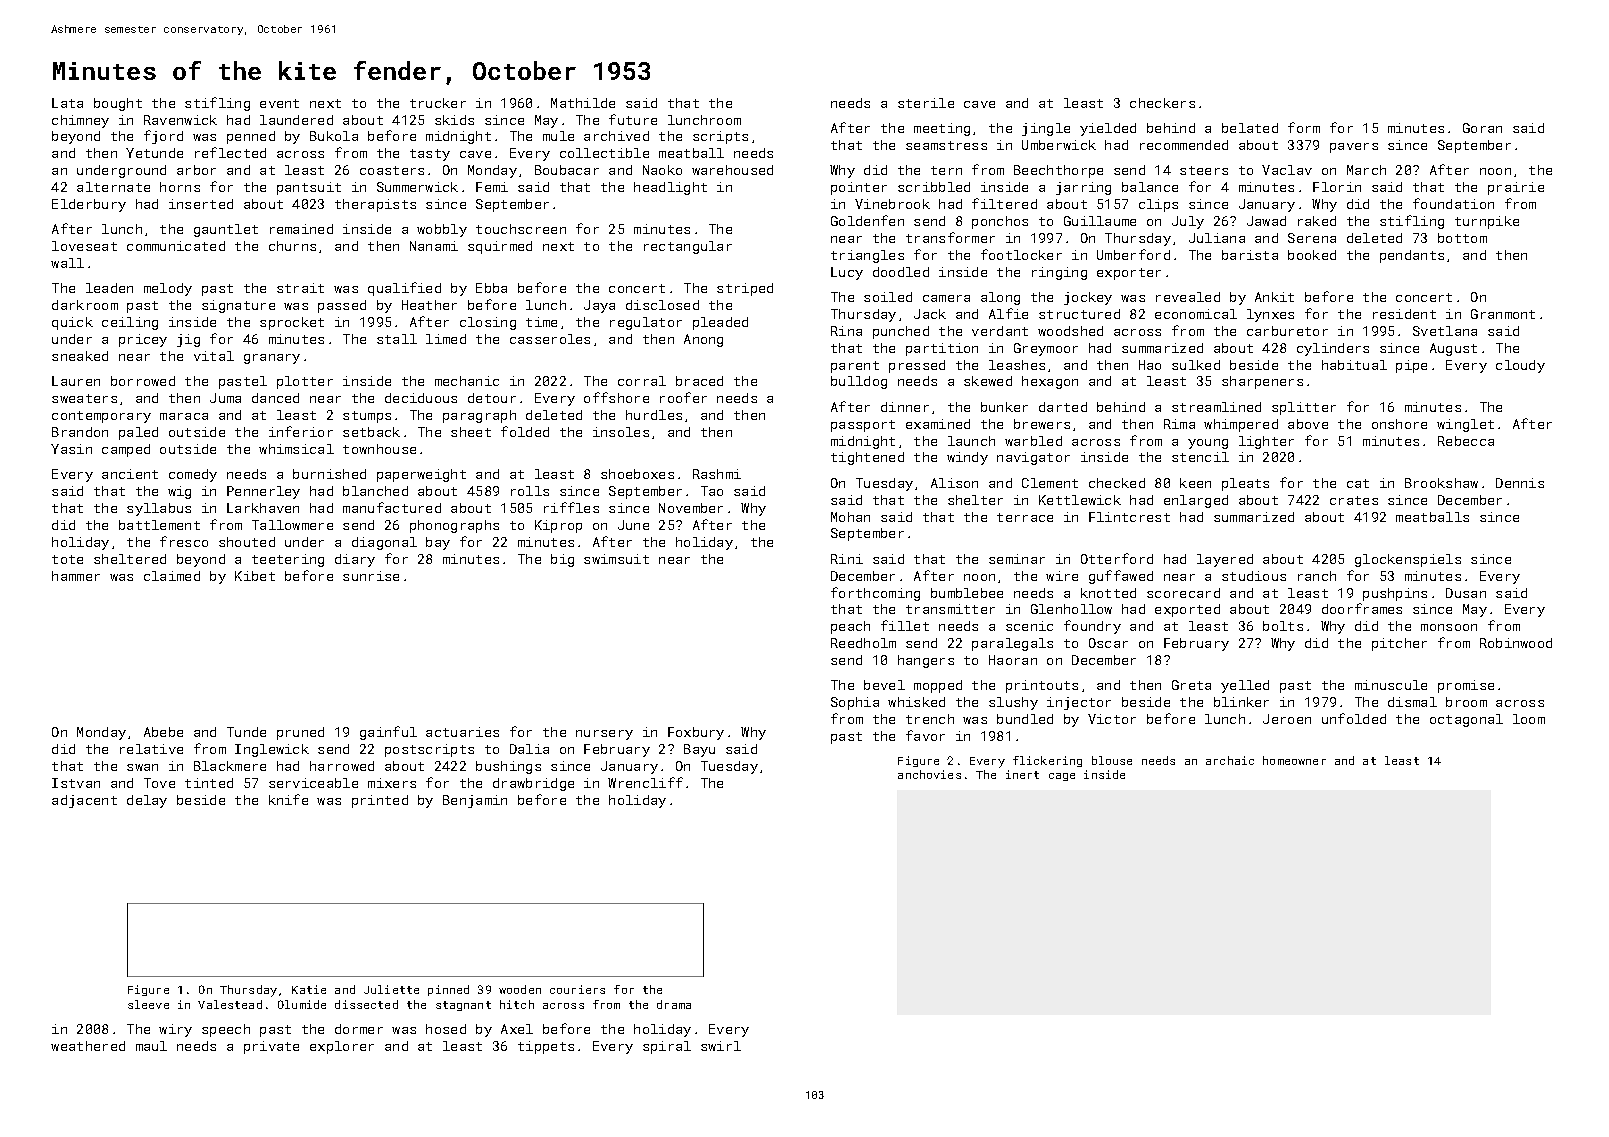  I want to click on churns, so click(292, 246).
